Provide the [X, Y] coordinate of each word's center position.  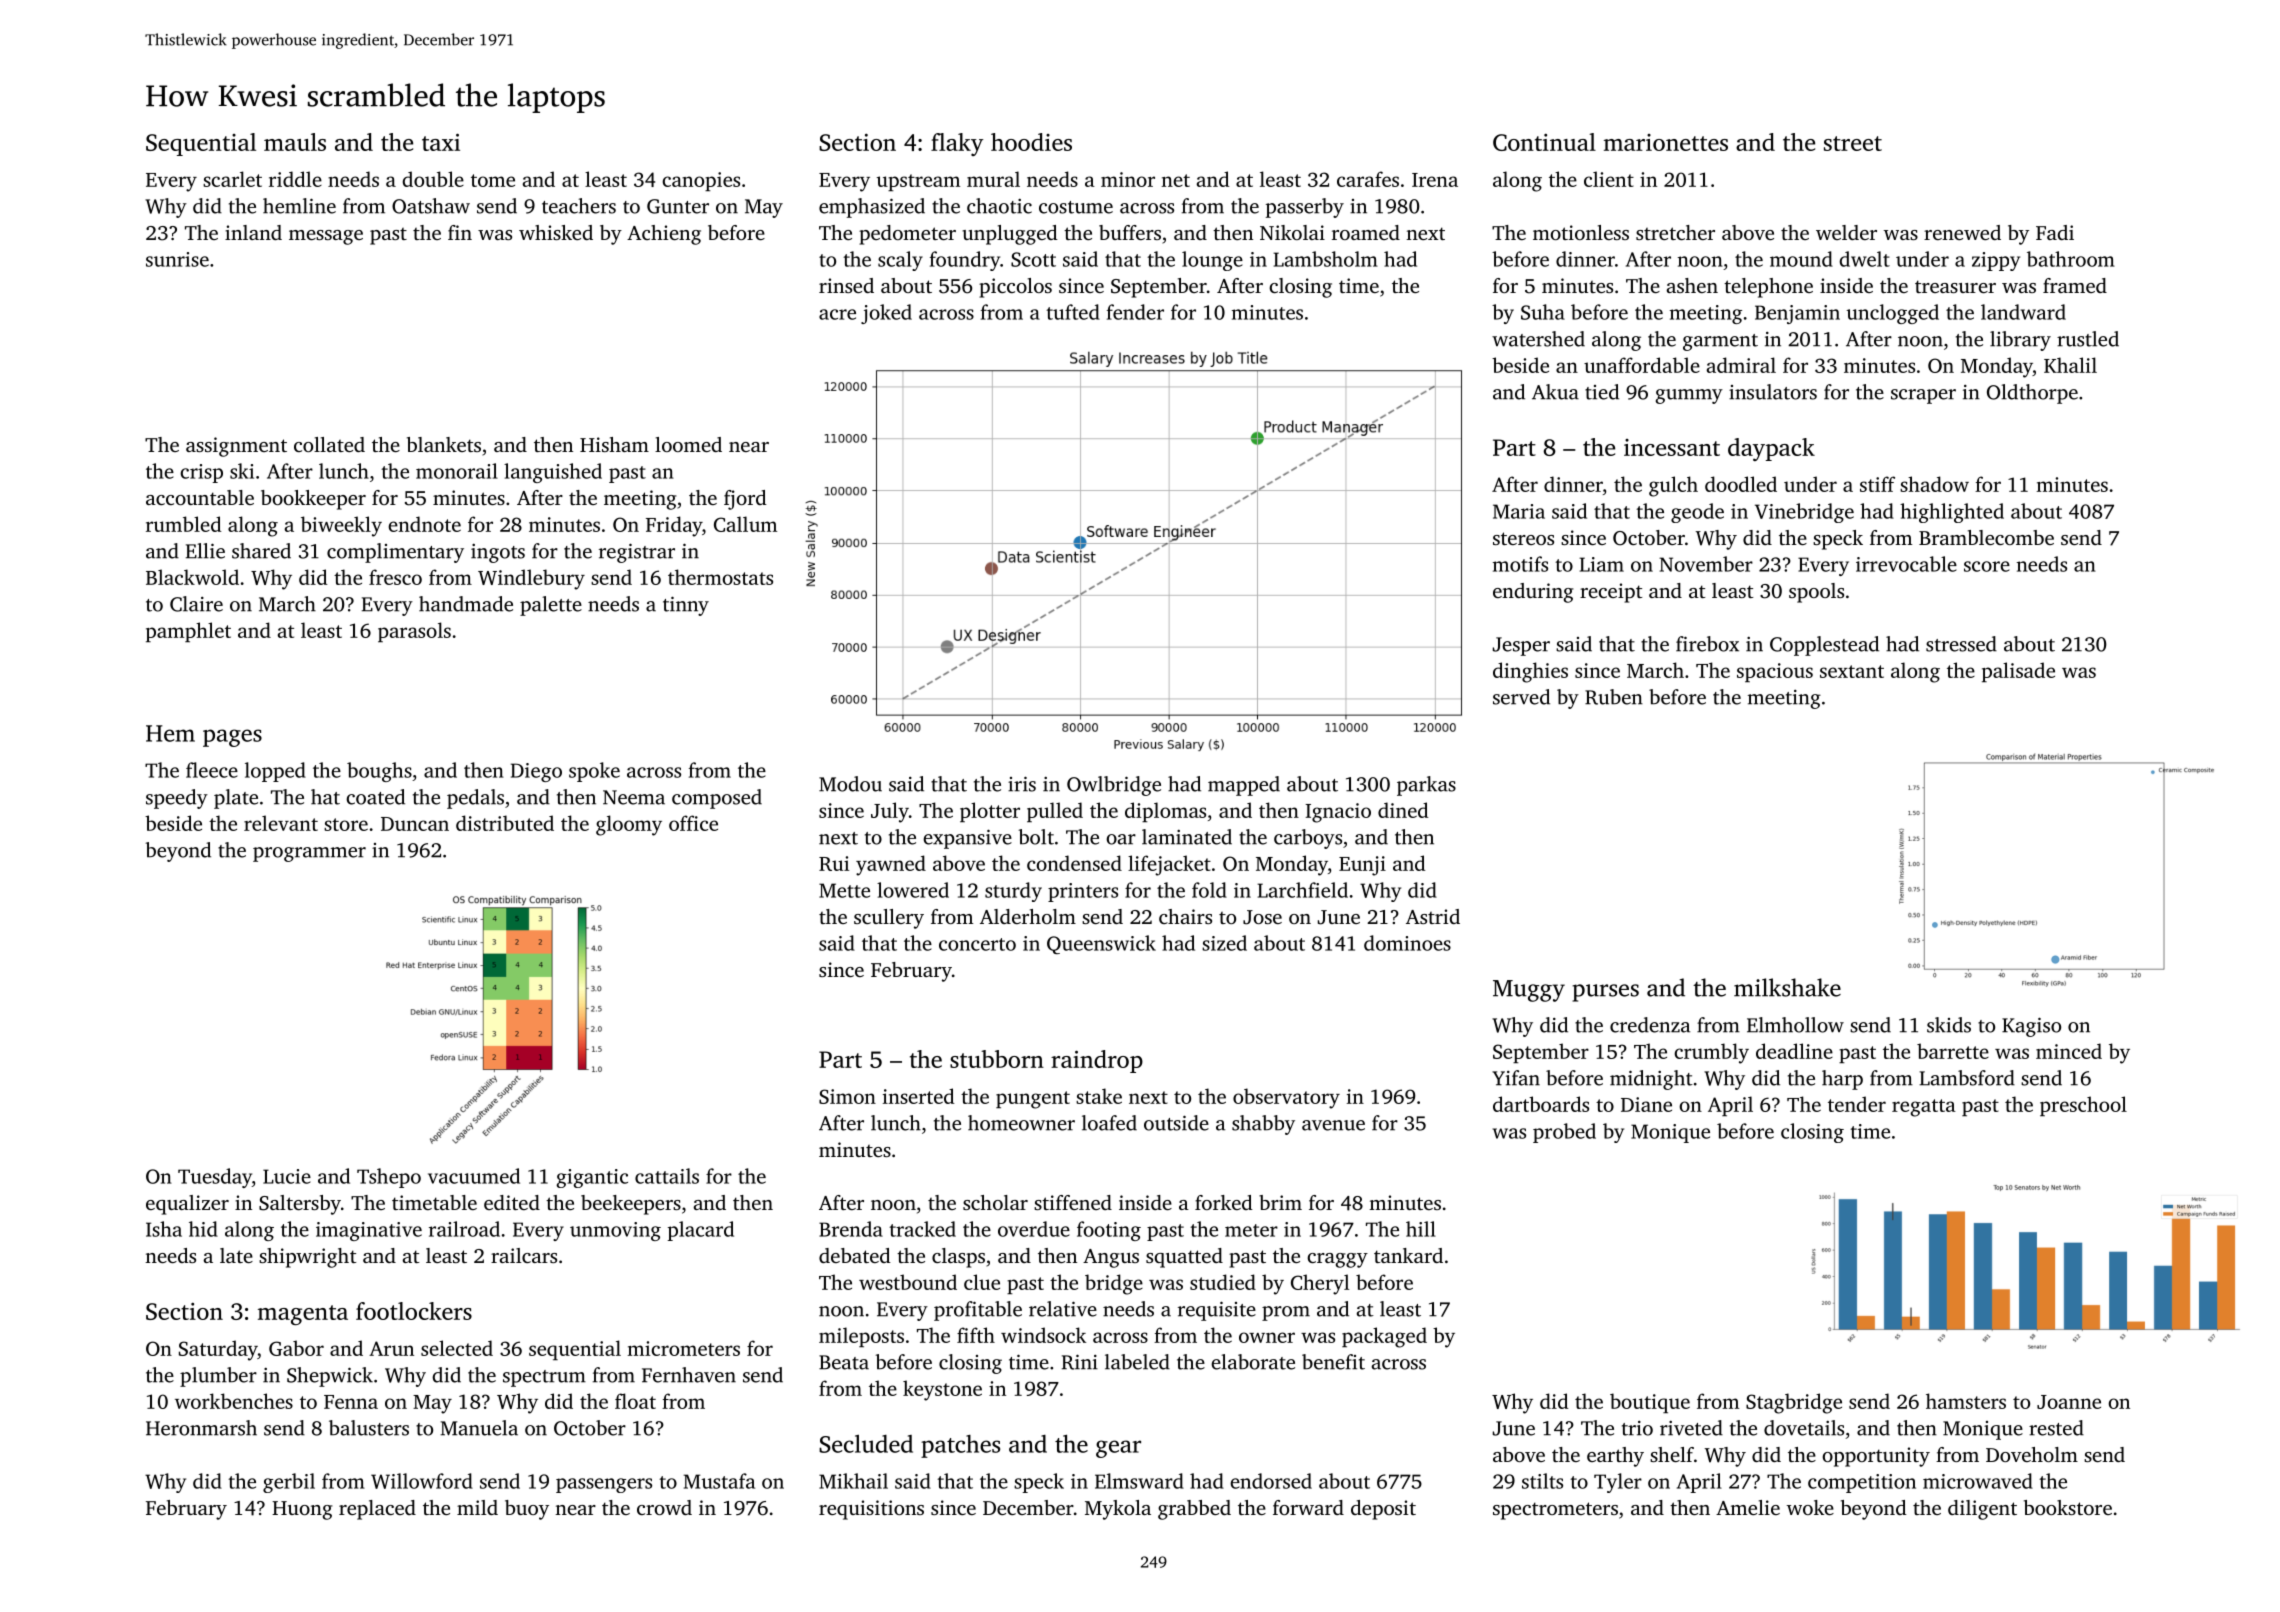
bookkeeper [313, 500]
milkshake [1787, 987]
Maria [1519, 511]
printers [1083, 892]
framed [2075, 285]
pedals [475, 799]
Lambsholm [1325, 259]
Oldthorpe [2032, 394]
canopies [701, 181]
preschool [2083, 1106]
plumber [218, 1377]
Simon [847, 1096]
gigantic [592, 1178]
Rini [1080, 1362]
